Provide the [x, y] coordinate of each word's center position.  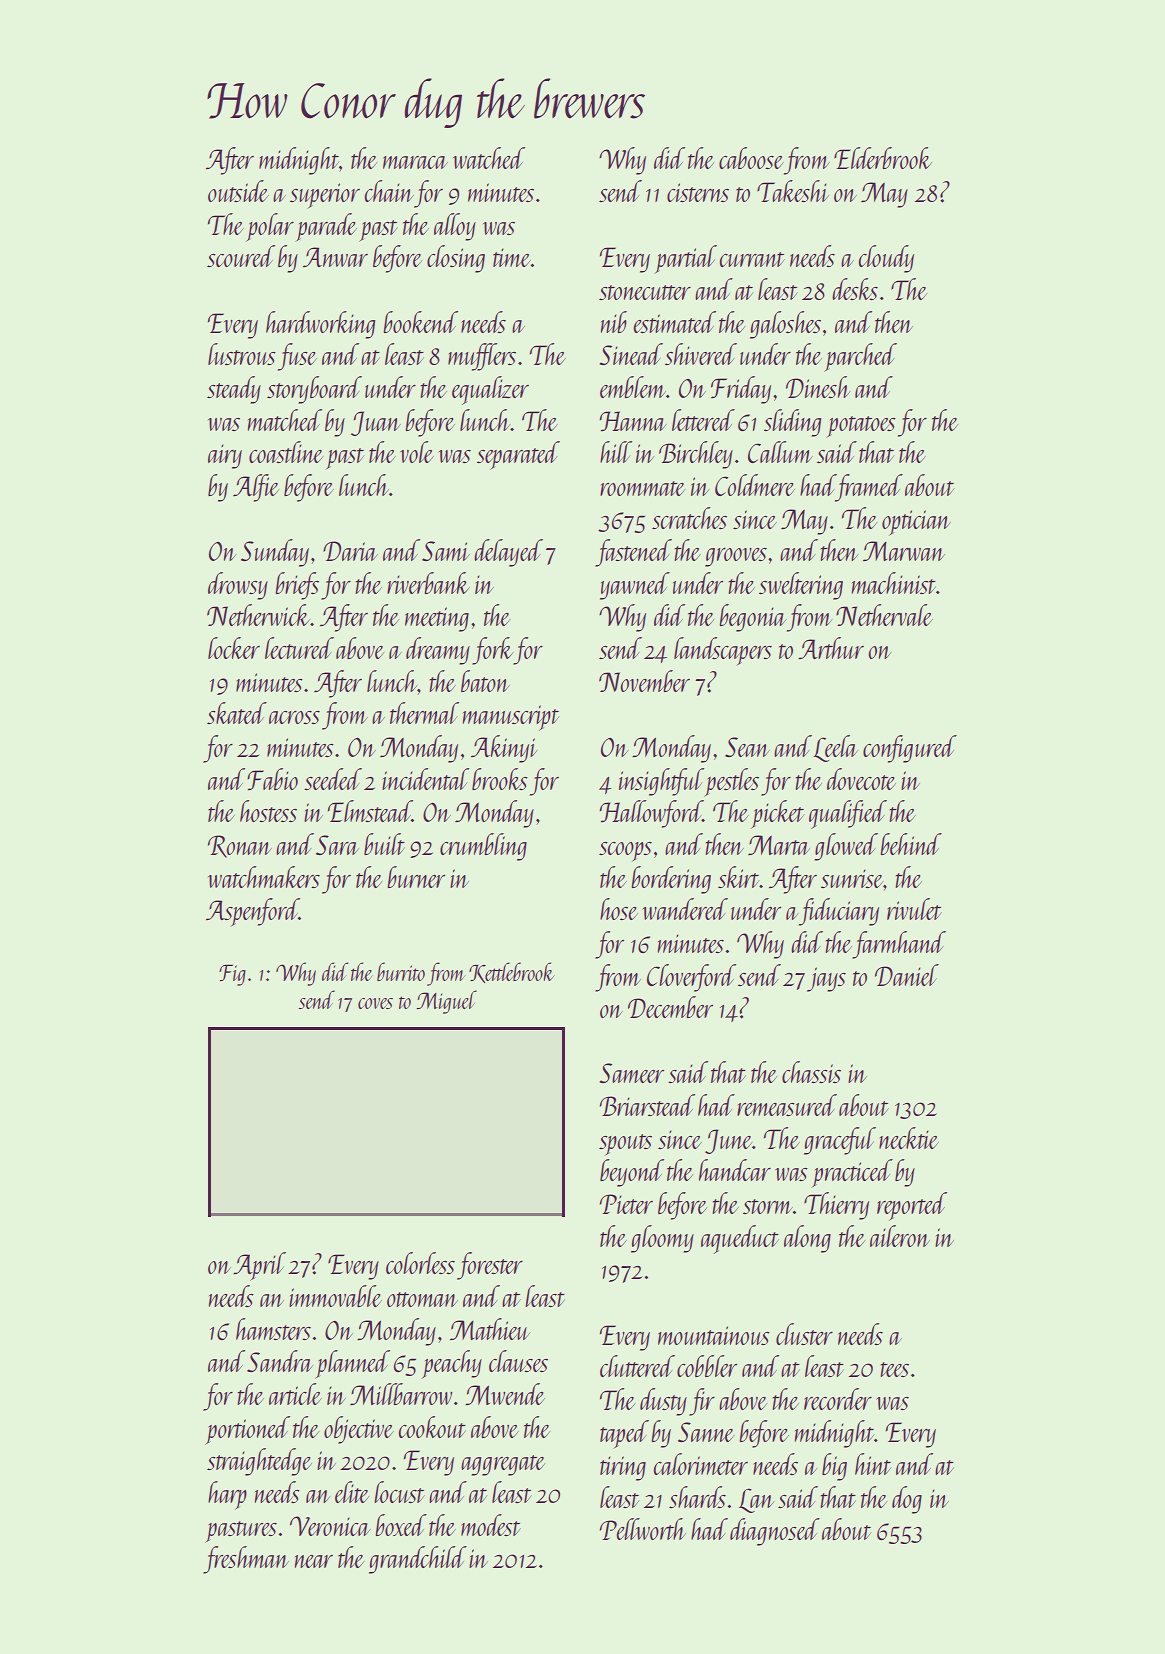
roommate [642, 488]
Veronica [330, 1526]
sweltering [801, 586]
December [670, 1007]
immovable [335, 1296]
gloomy [662, 1239]
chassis [811, 1072]
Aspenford [252, 912]
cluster [804, 1334]
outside [238, 191]
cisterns [698, 192]
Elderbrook [883, 158]
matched [285, 420]
